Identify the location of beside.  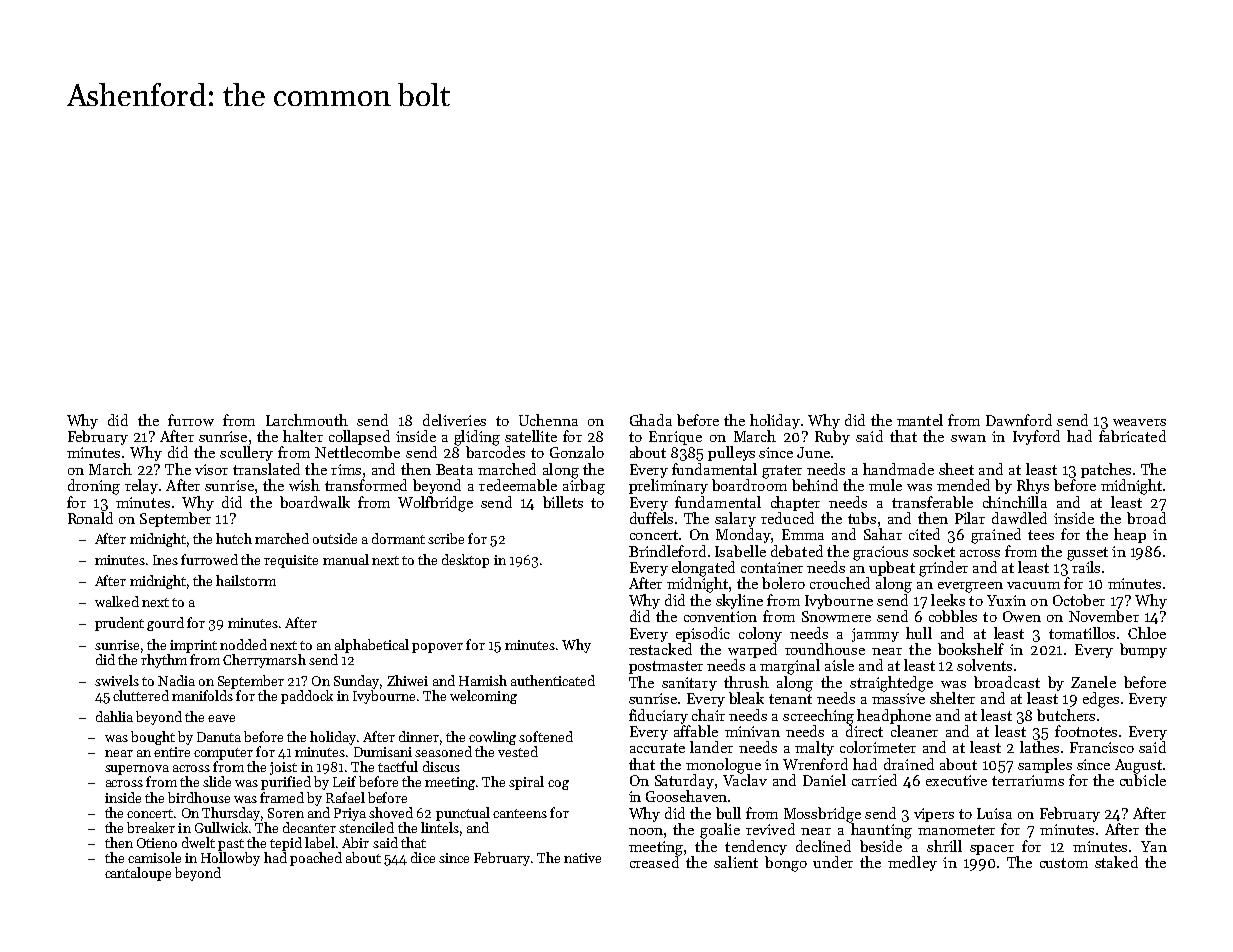
(881, 846).
